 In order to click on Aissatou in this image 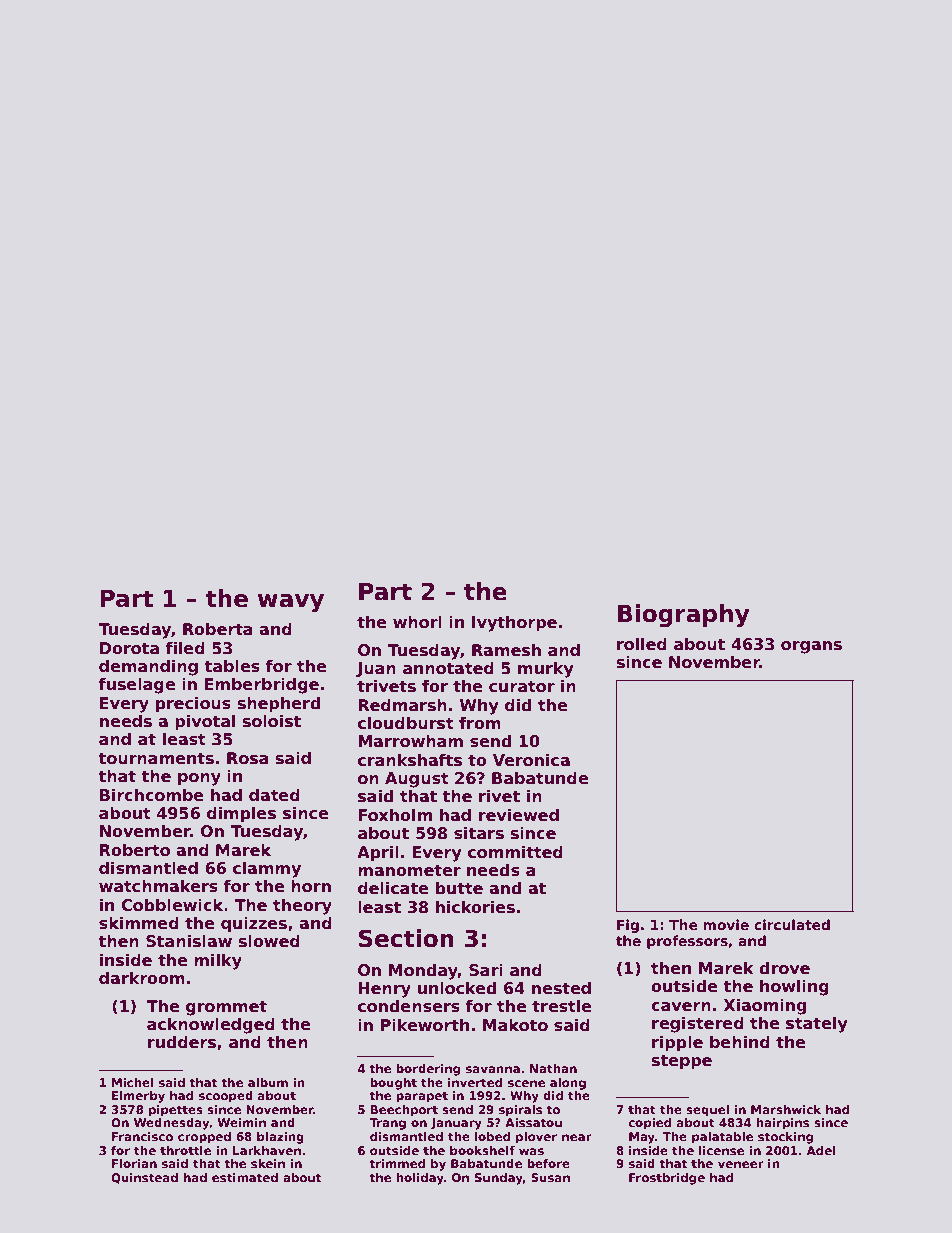, I will do `click(533, 1122)`.
